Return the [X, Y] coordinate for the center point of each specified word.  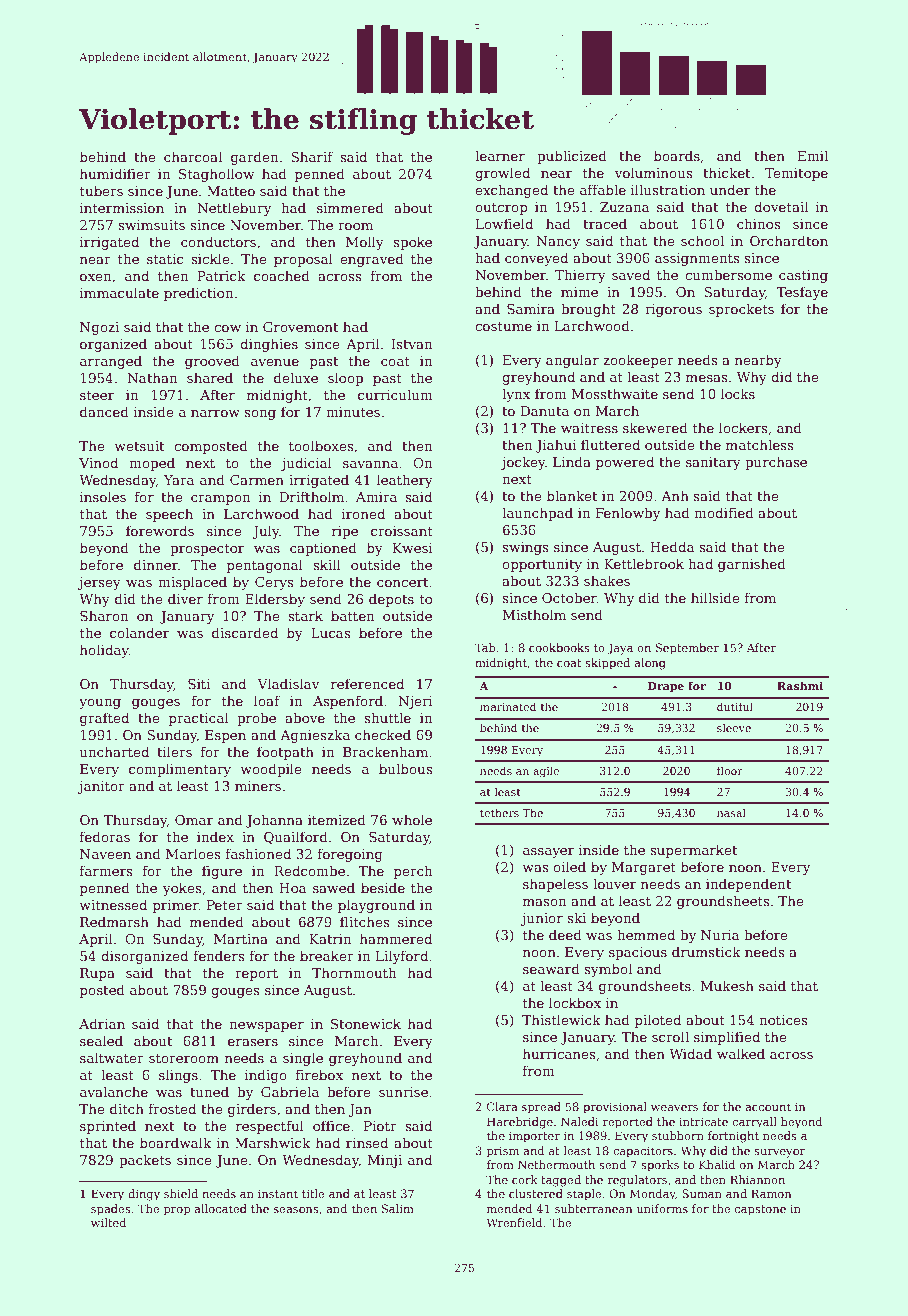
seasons [296, 1210]
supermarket [693, 851]
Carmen [257, 480]
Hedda [672, 546]
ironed [363, 513]
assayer [548, 853]
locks [738, 393]
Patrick [221, 275]
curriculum [395, 394]
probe [256, 719]
